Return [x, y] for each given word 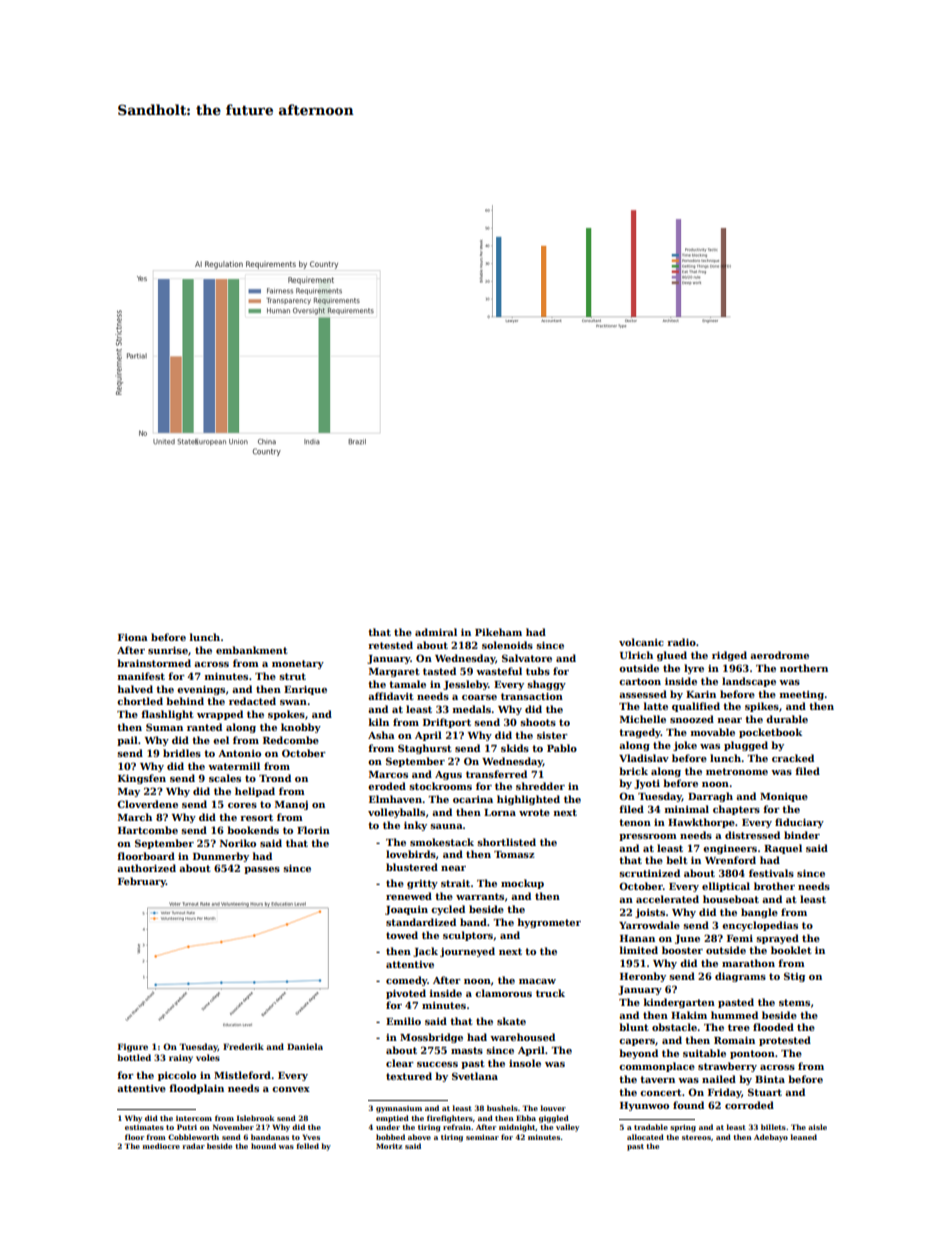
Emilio [403, 1021]
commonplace [657, 1067]
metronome [737, 771]
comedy [406, 981]
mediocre [161, 1146]
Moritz [389, 1146]
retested [390, 645]
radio [681, 642]
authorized [146, 868]
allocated [645, 1137]
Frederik [243, 1046]
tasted [439, 671]
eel [221, 740]
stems [794, 1002]
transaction [532, 696]
